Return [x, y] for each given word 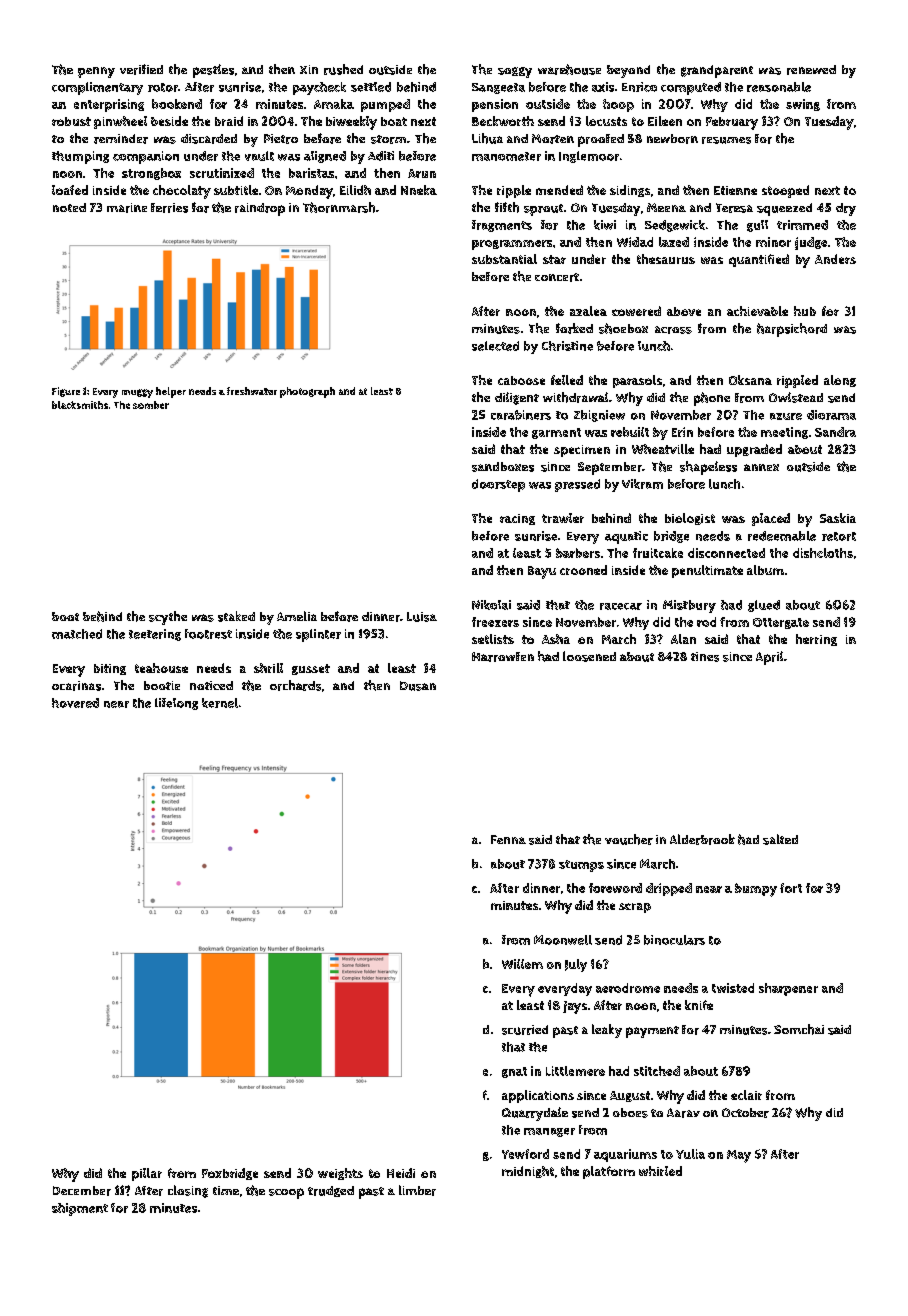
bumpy [756, 890]
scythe [168, 618]
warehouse [569, 69]
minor [773, 242]
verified [141, 69]
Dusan [418, 686]
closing [188, 1191]
